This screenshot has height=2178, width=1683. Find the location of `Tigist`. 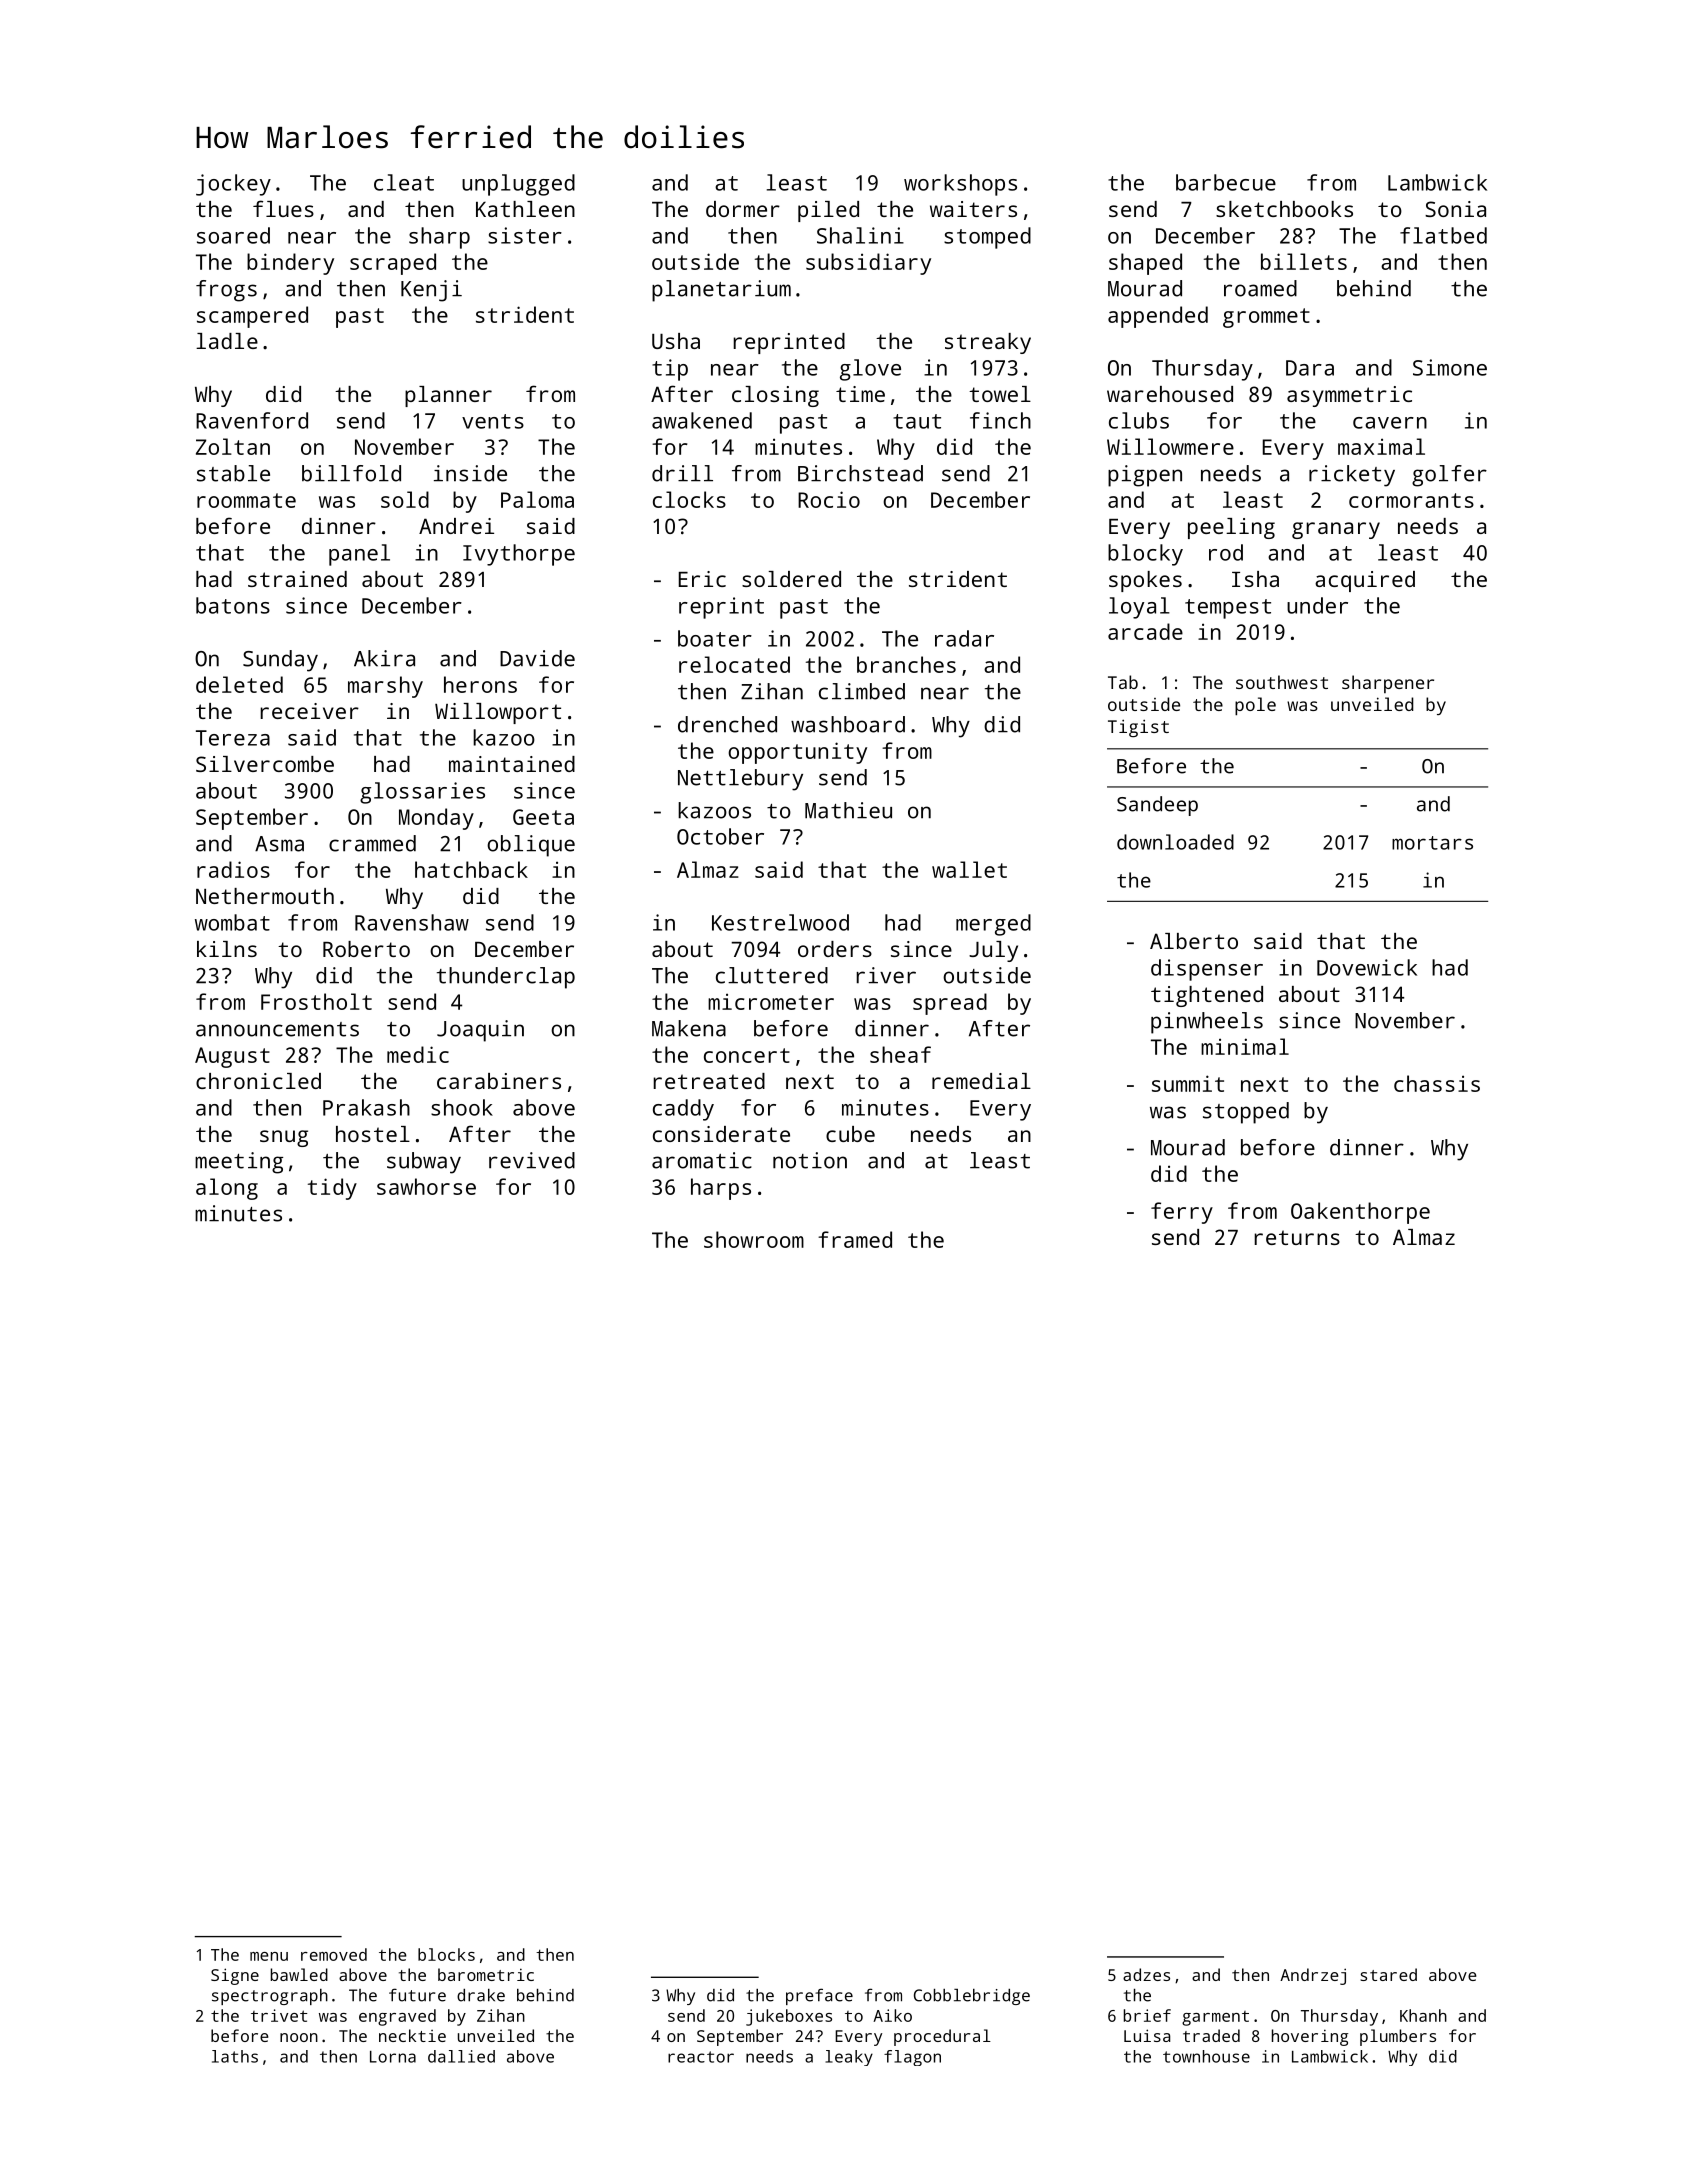

Tigist is located at coordinates (1138, 728).
